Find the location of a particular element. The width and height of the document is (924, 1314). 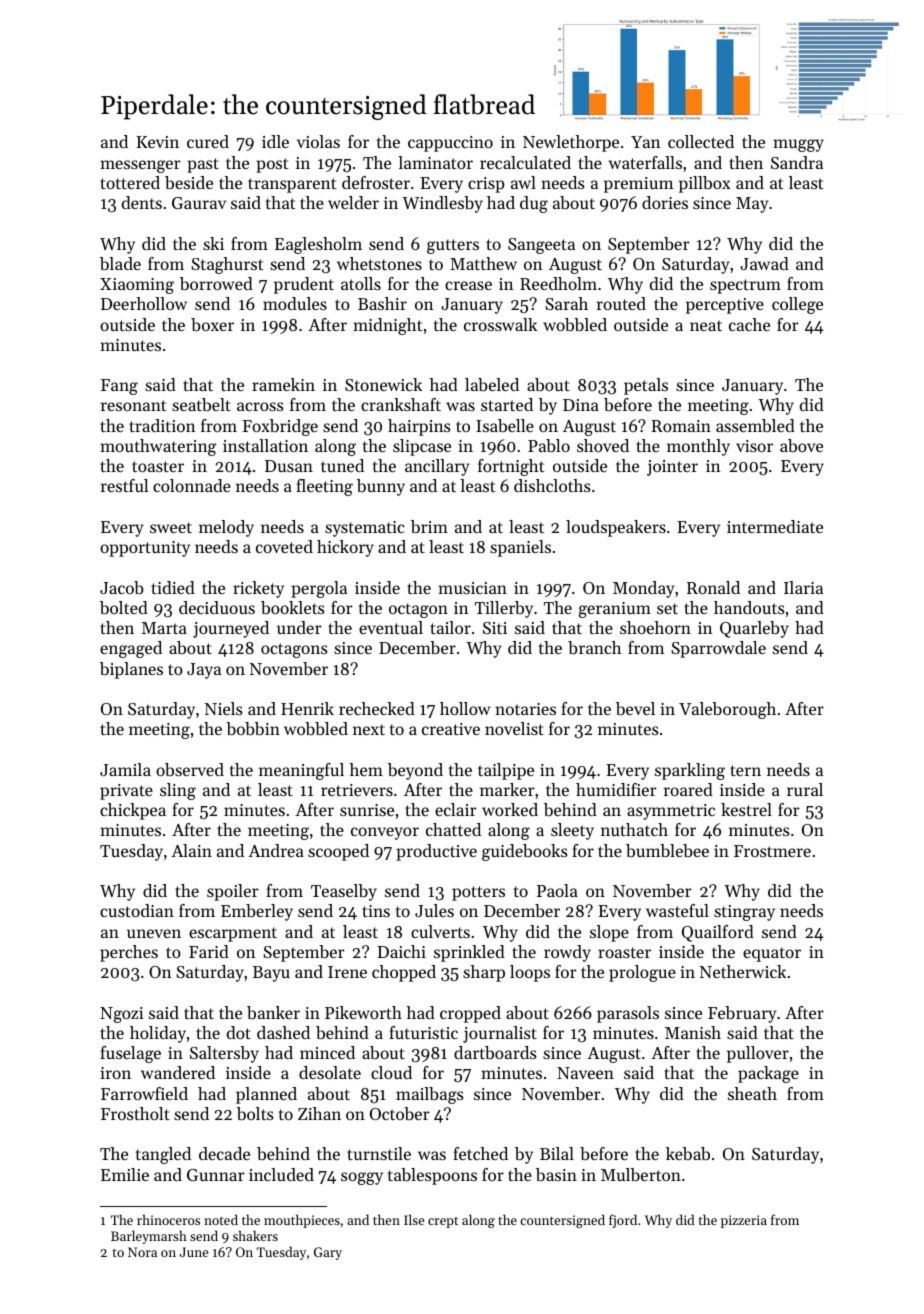

Stonewick is located at coordinates (383, 384).
